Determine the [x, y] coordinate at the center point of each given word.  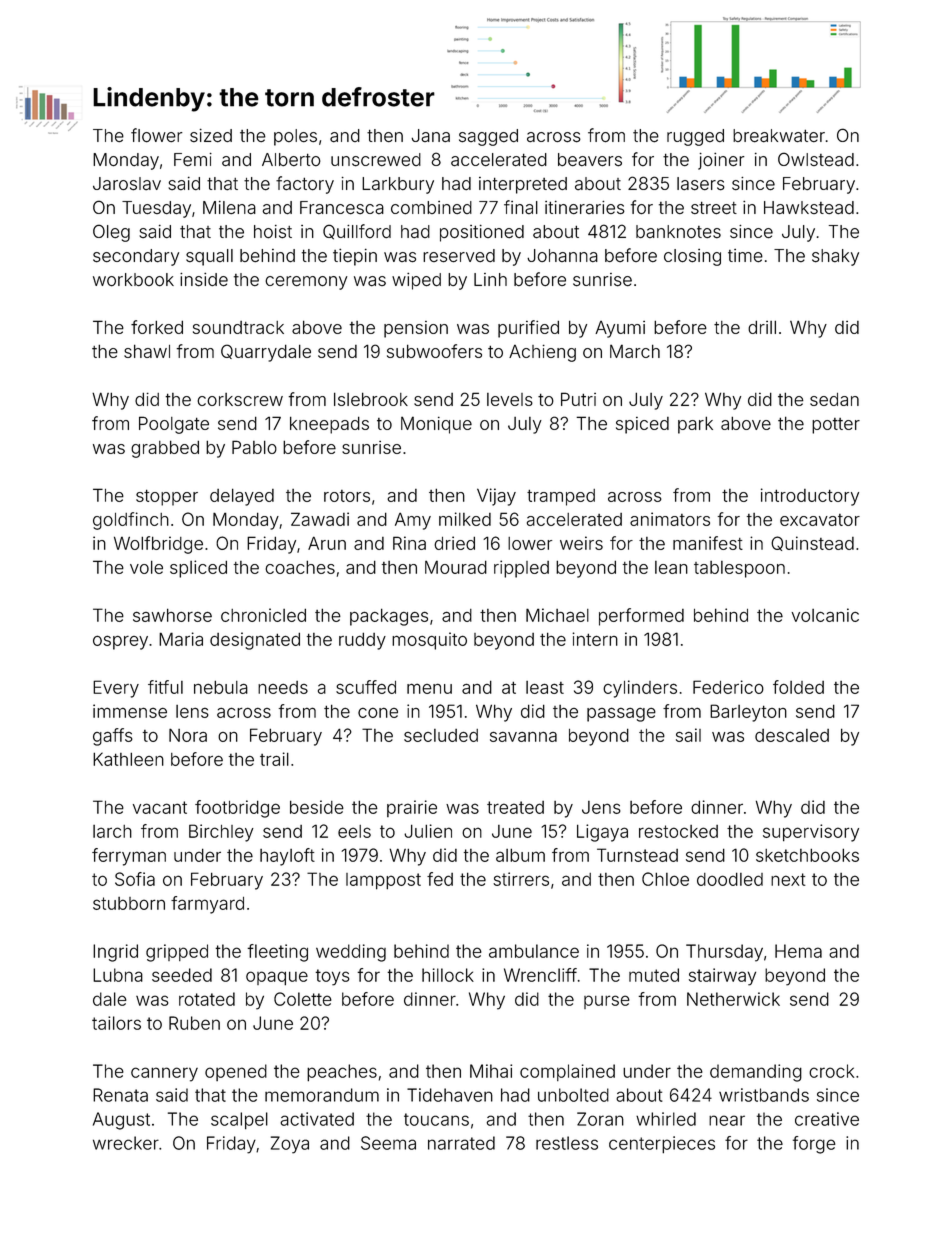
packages [389, 617]
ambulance [534, 951]
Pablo [254, 447]
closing [692, 257]
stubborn [129, 903]
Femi [193, 159]
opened [236, 1072]
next [788, 879]
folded [798, 687]
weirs [581, 543]
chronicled [263, 615]
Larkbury [398, 185]
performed [641, 617]
